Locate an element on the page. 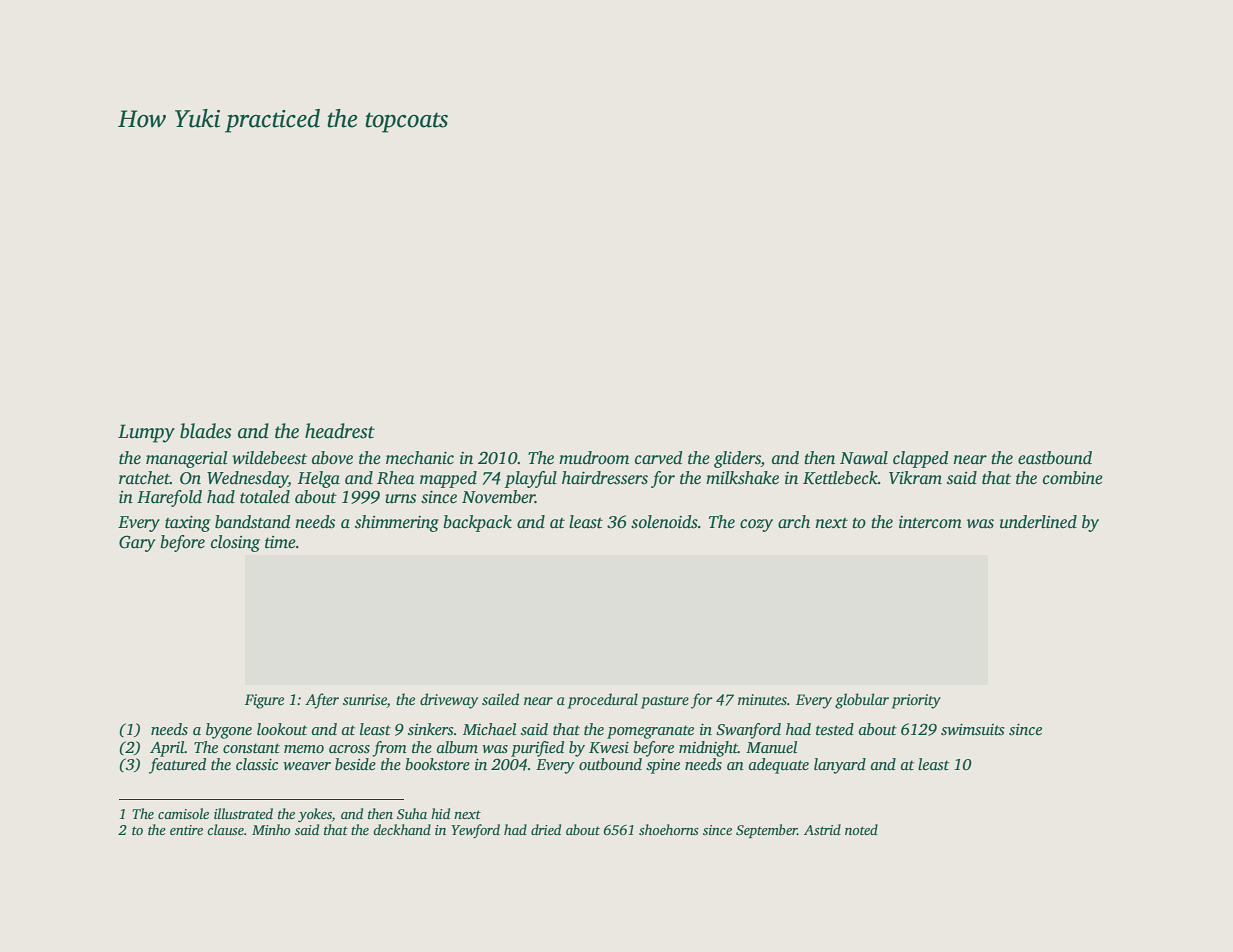 Image resolution: width=1233 pixels, height=952 pixels. Yewford is located at coordinates (475, 831).
